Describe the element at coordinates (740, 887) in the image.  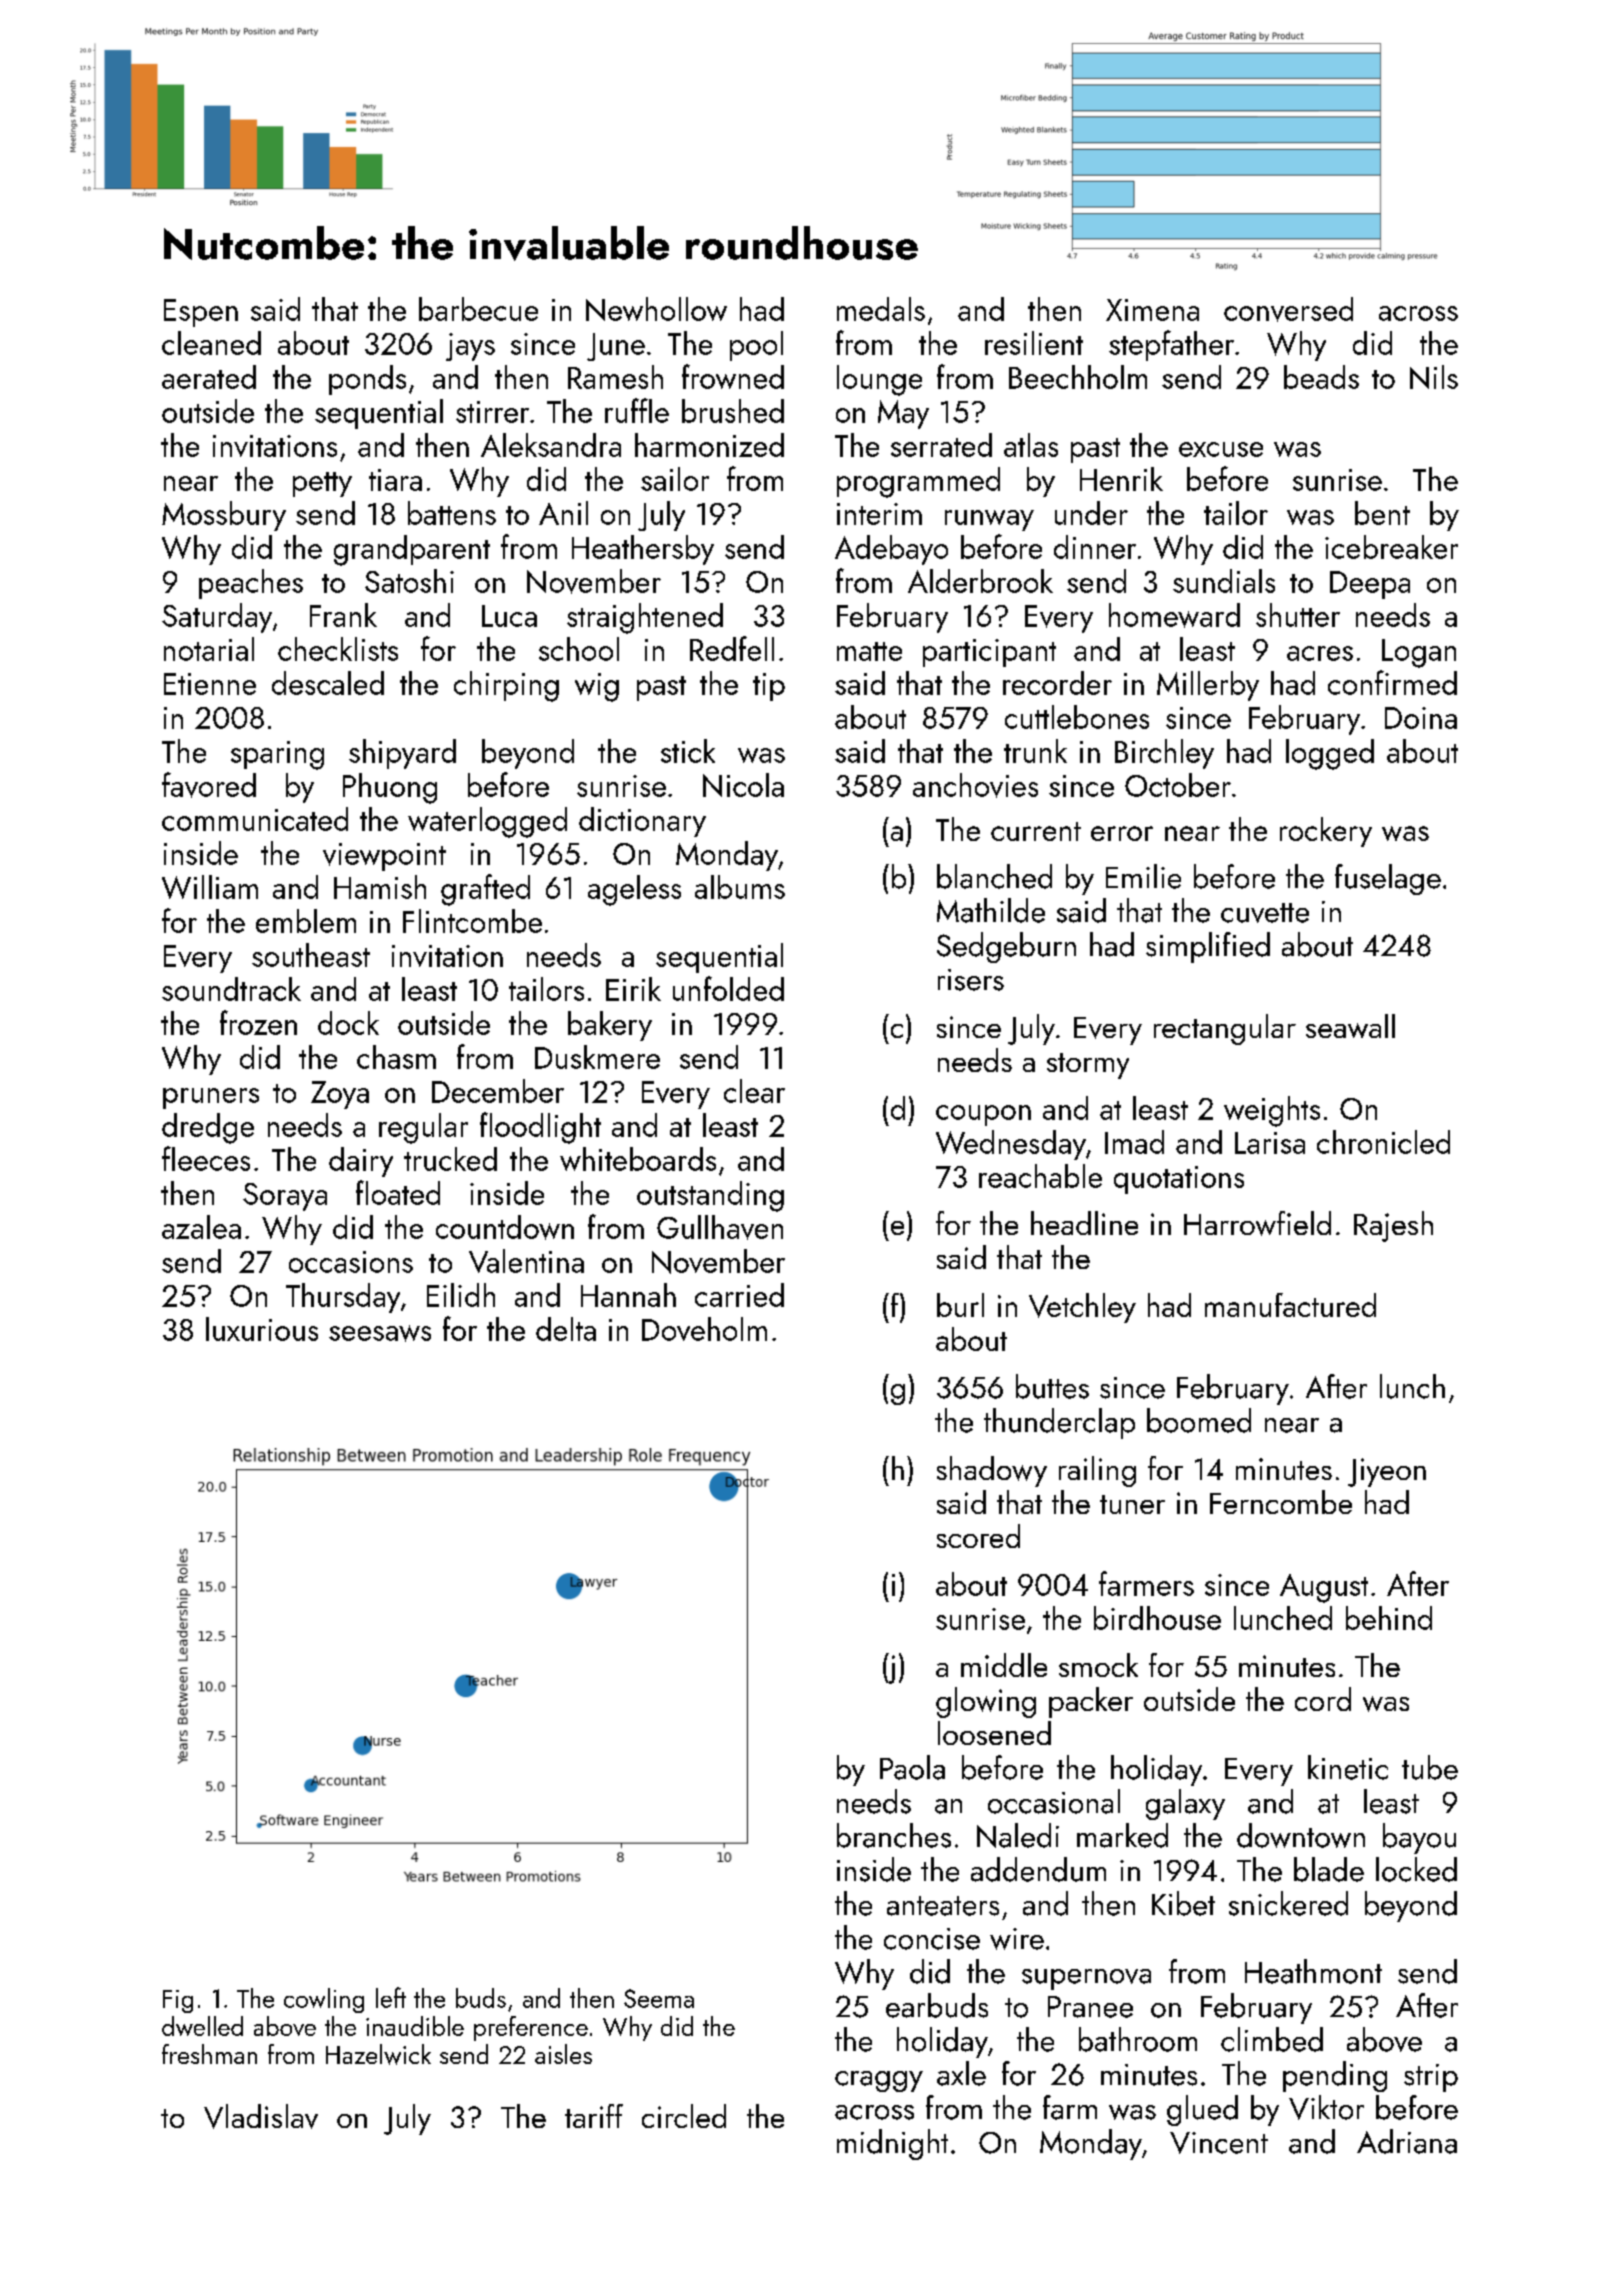
I see `albums` at that location.
